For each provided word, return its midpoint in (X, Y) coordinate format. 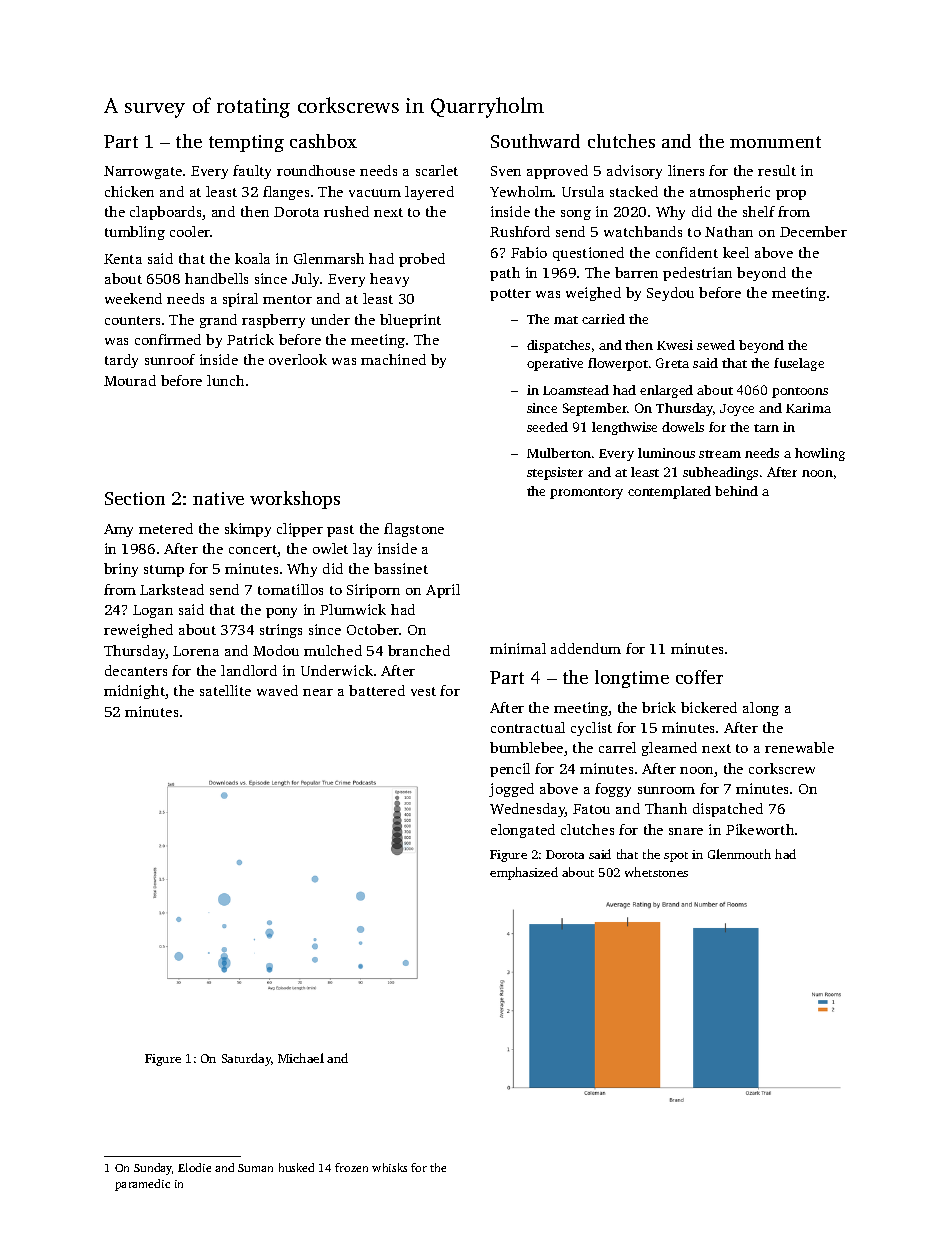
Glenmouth (739, 854)
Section (135, 498)
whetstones (656, 872)
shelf (759, 211)
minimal (518, 648)
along (761, 709)
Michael (301, 1058)
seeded (547, 427)
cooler (190, 231)
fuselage (799, 364)
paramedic (142, 1185)
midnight (134, 692)
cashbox (323, 141)
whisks (389, 1167)
